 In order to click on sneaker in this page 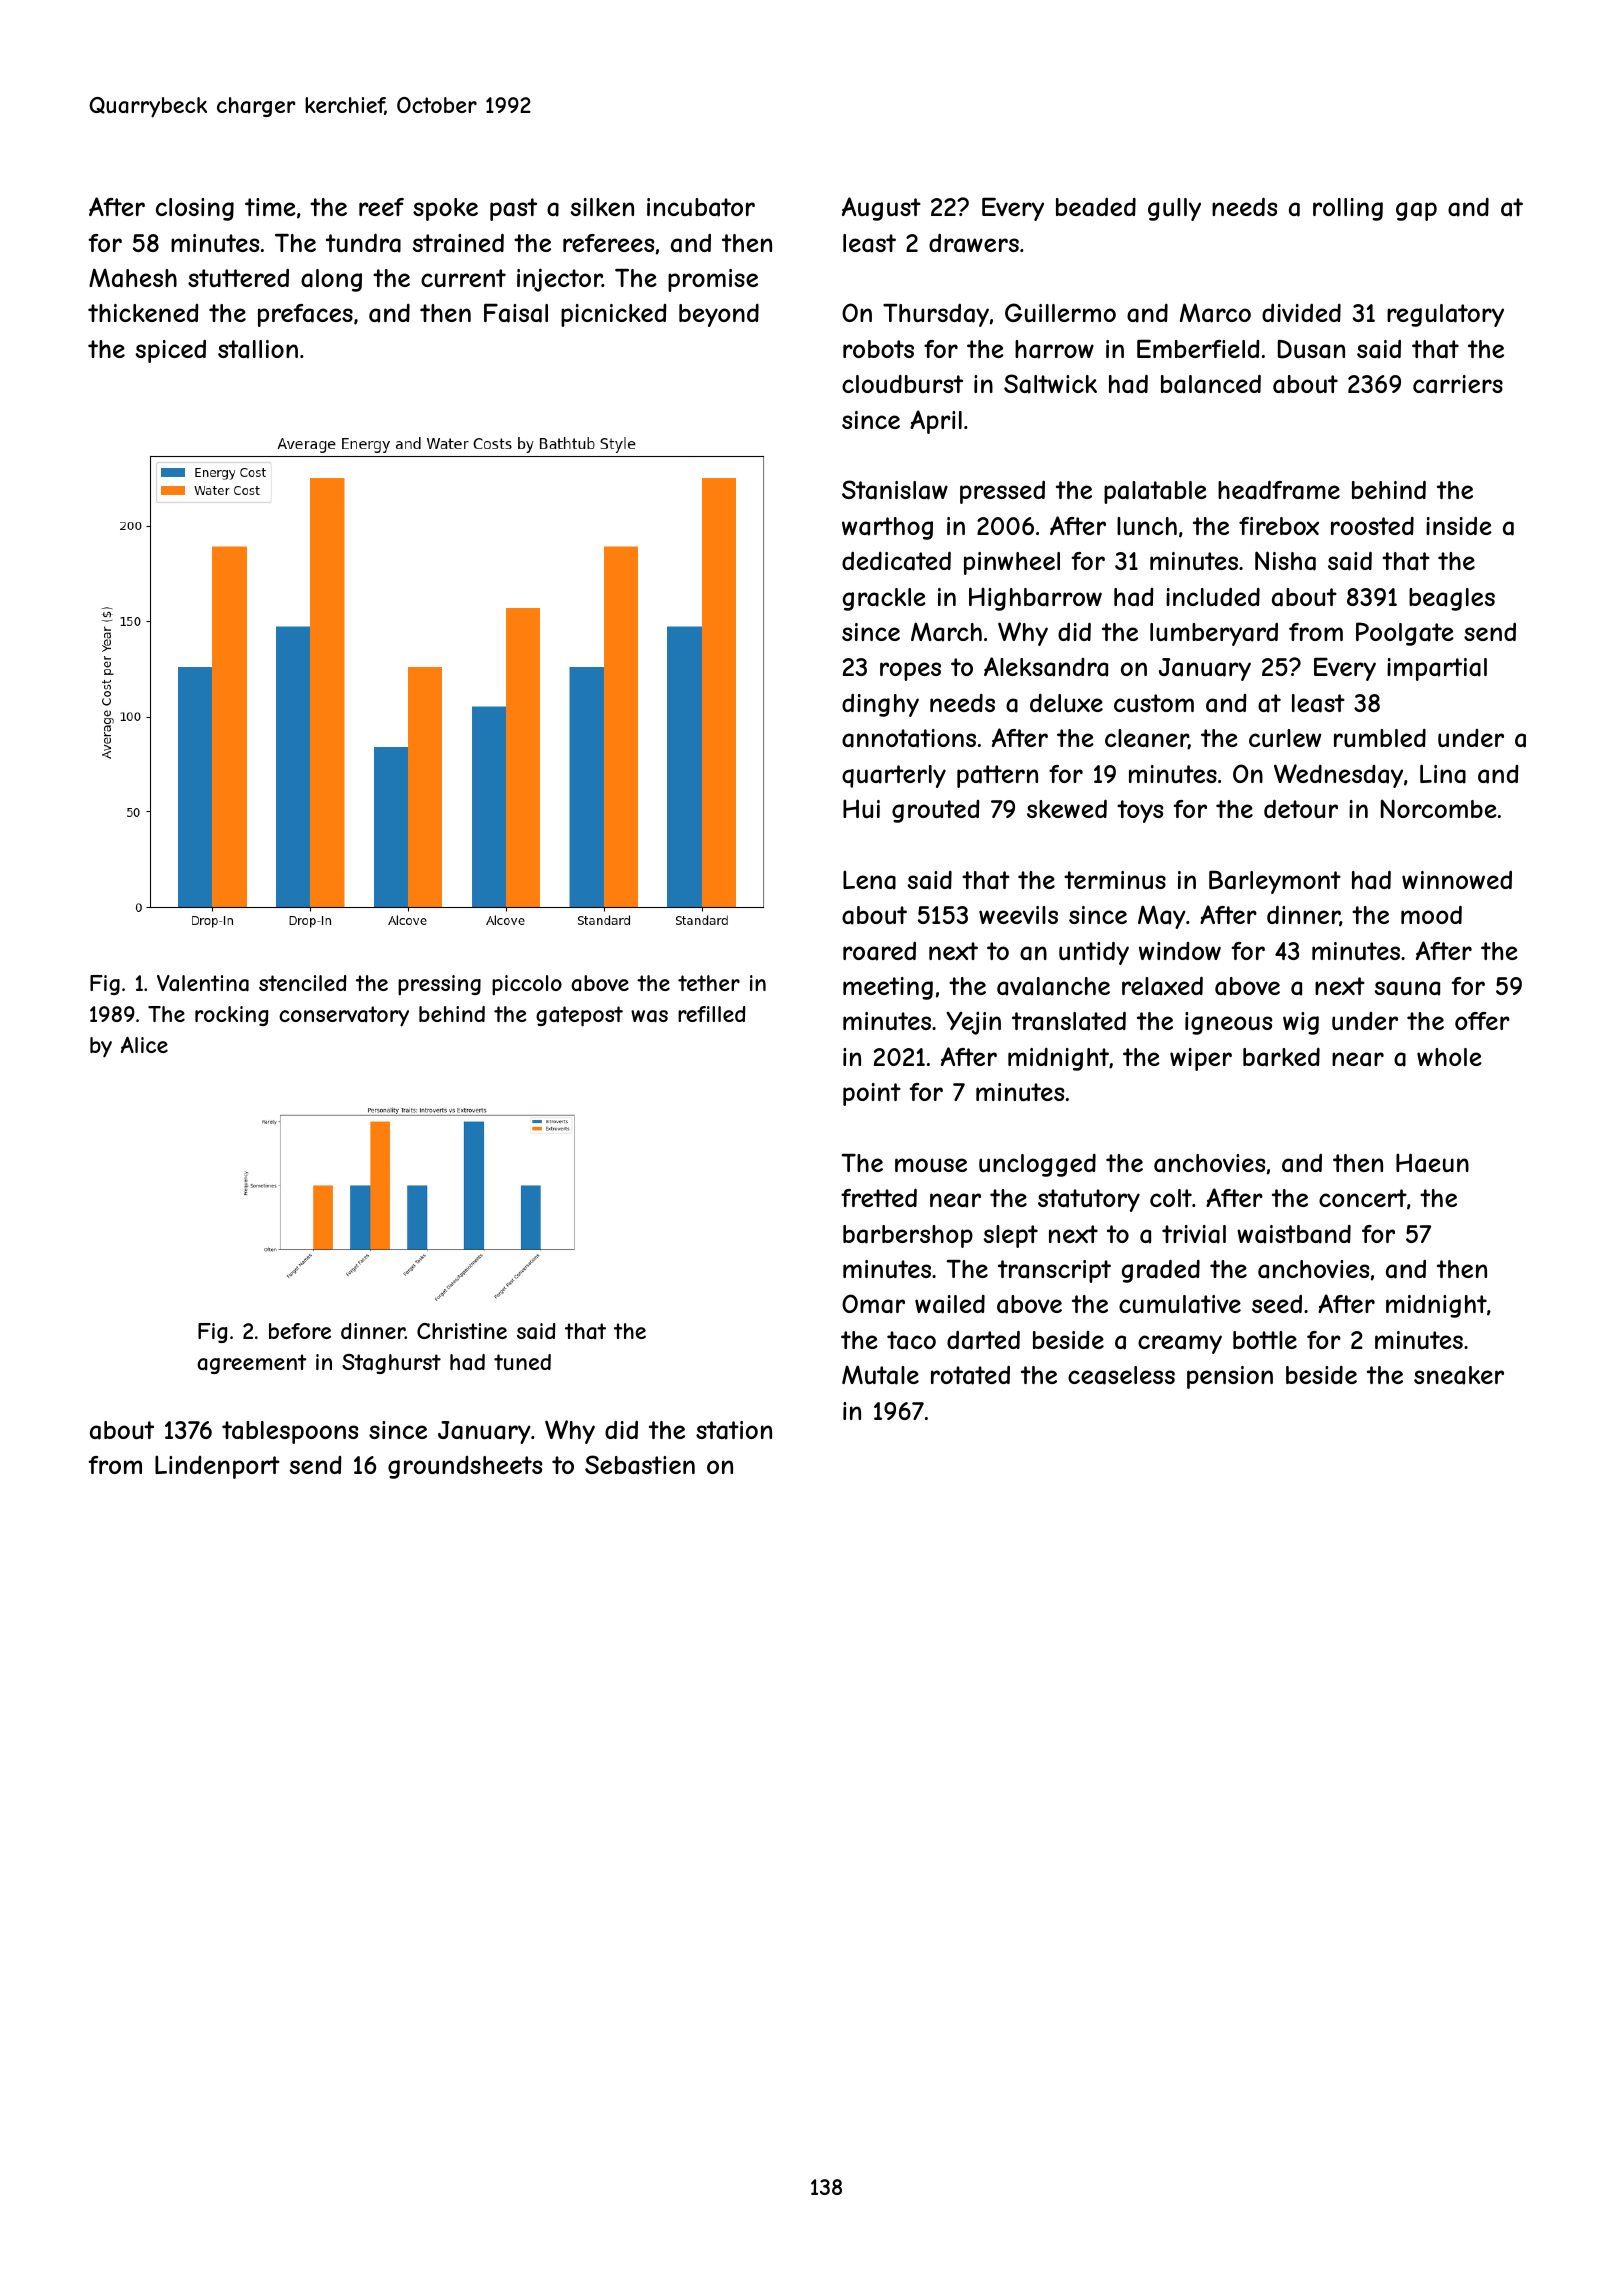, I will do `click(1459, 1375)`.
